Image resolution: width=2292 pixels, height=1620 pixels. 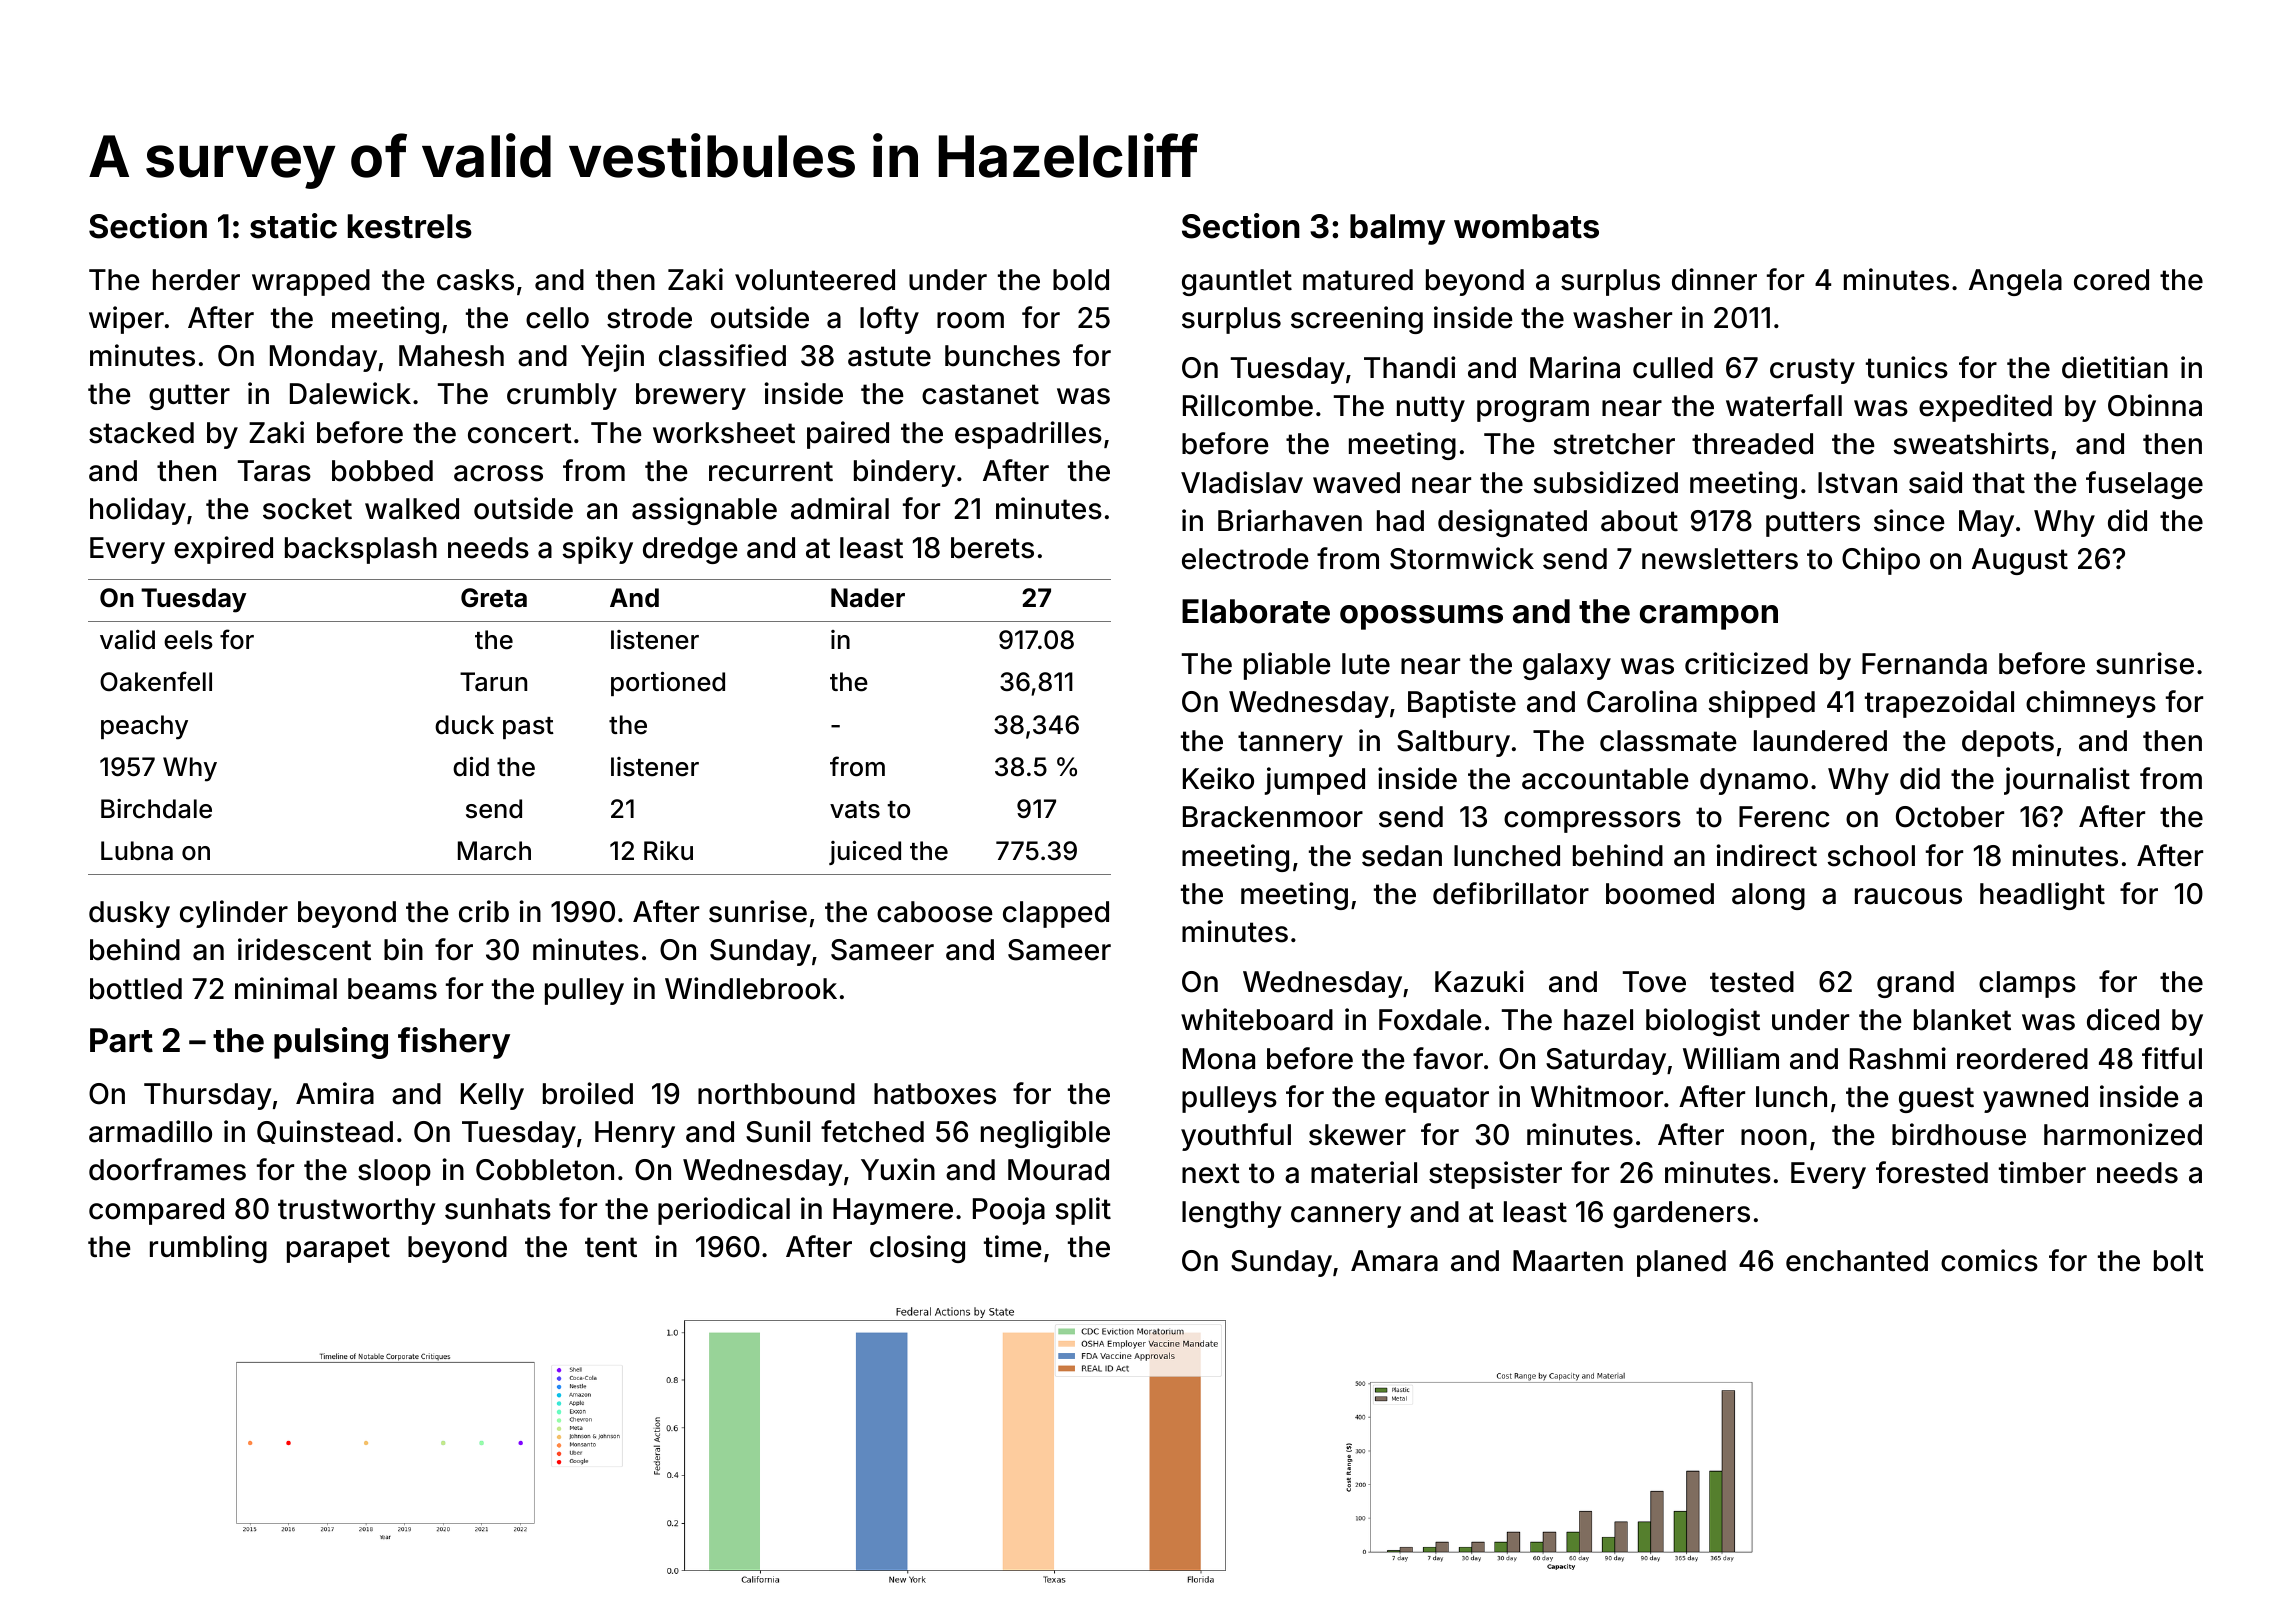 I want to click on wrapped, so click(x=311, y=282).
